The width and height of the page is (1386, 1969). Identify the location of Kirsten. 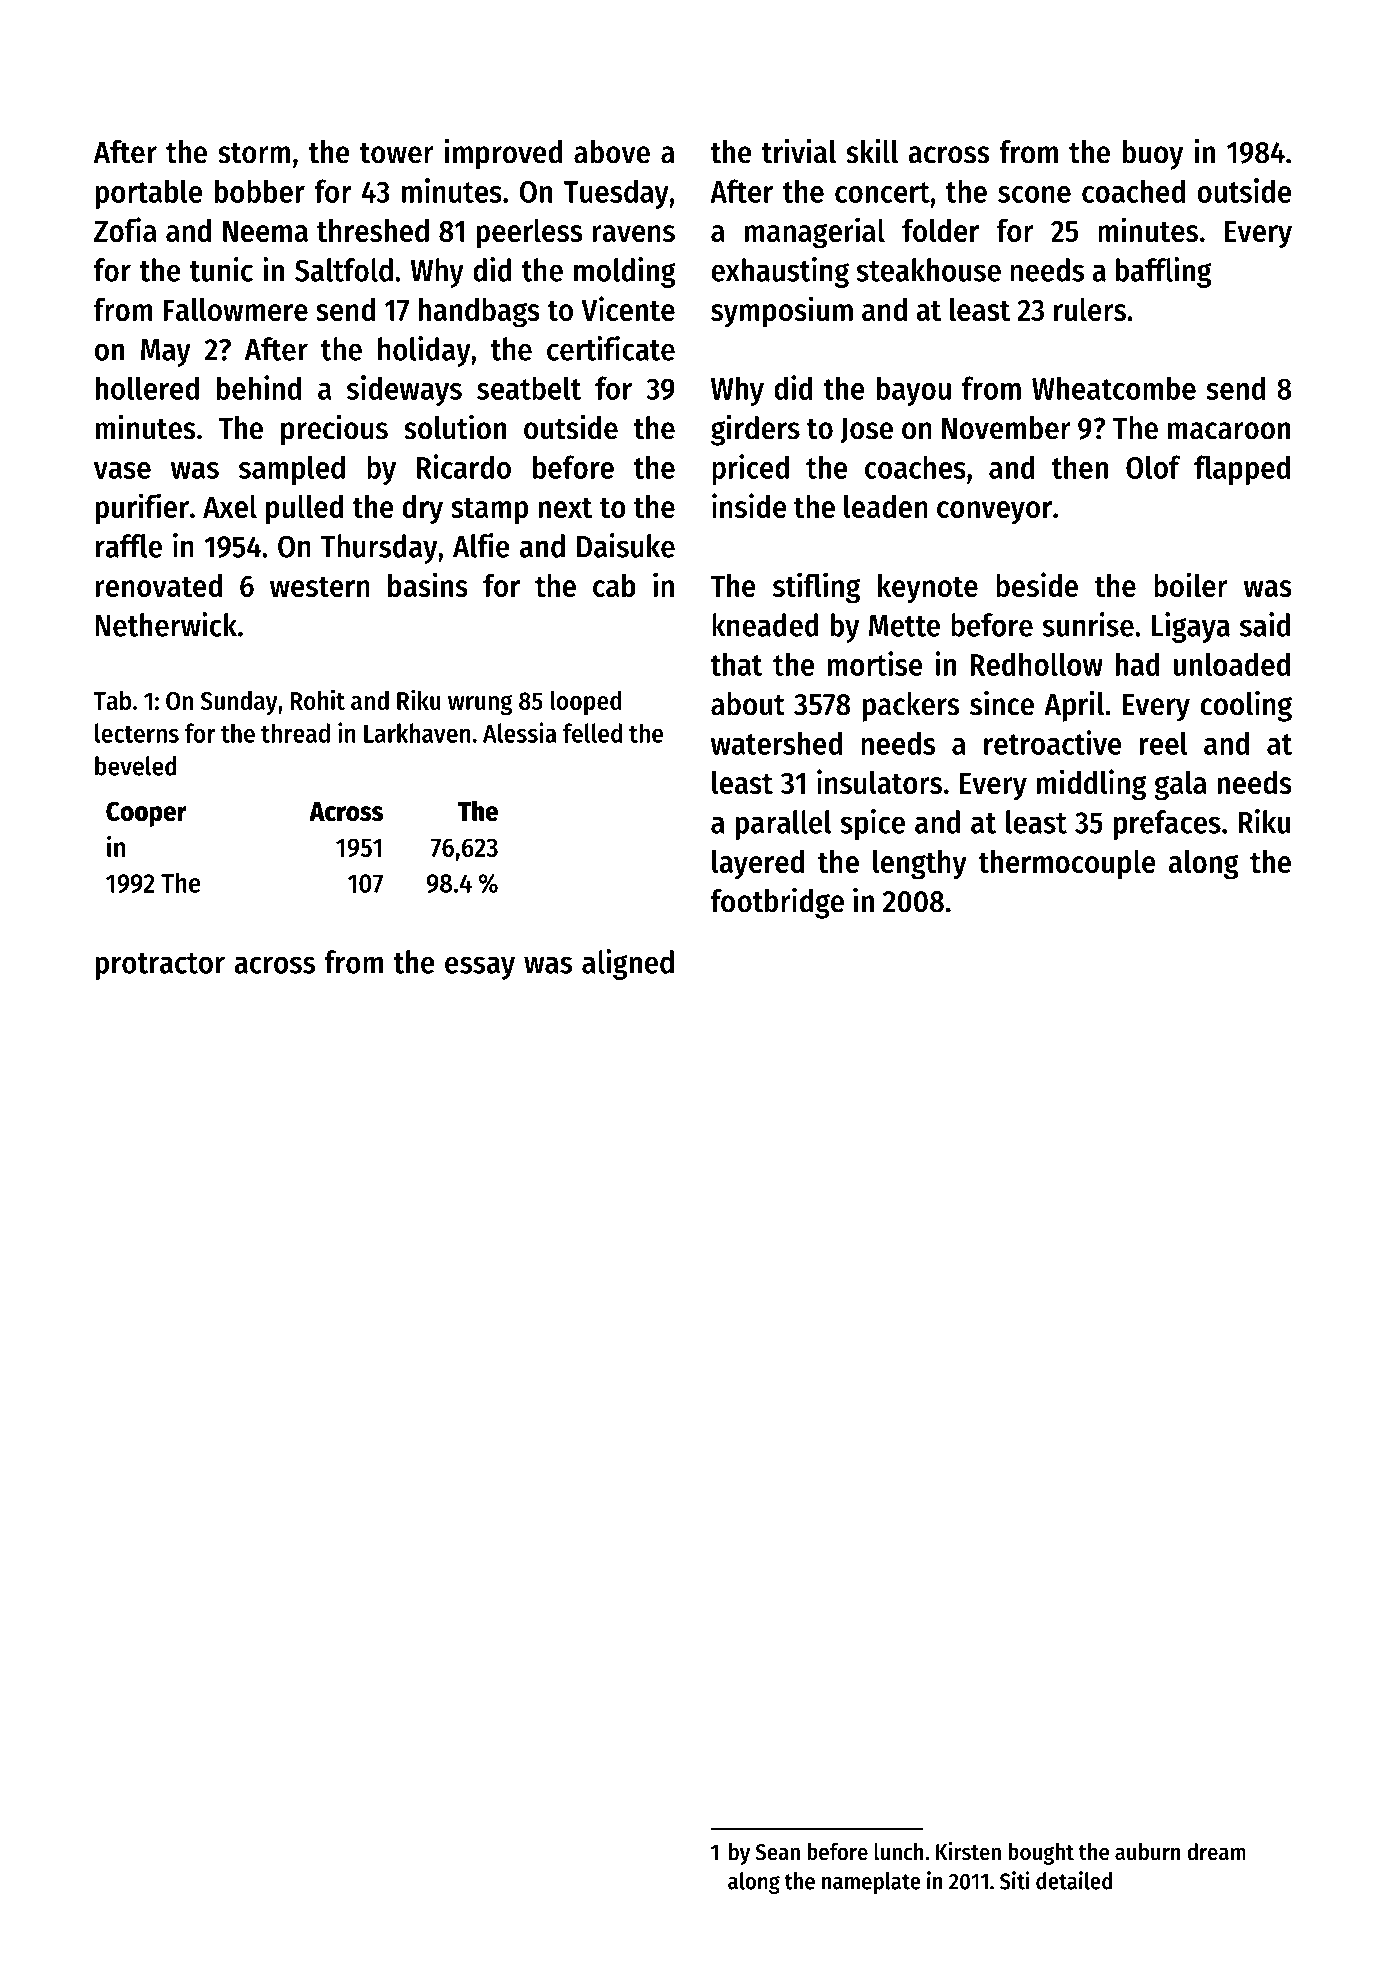
(968, 1851).
